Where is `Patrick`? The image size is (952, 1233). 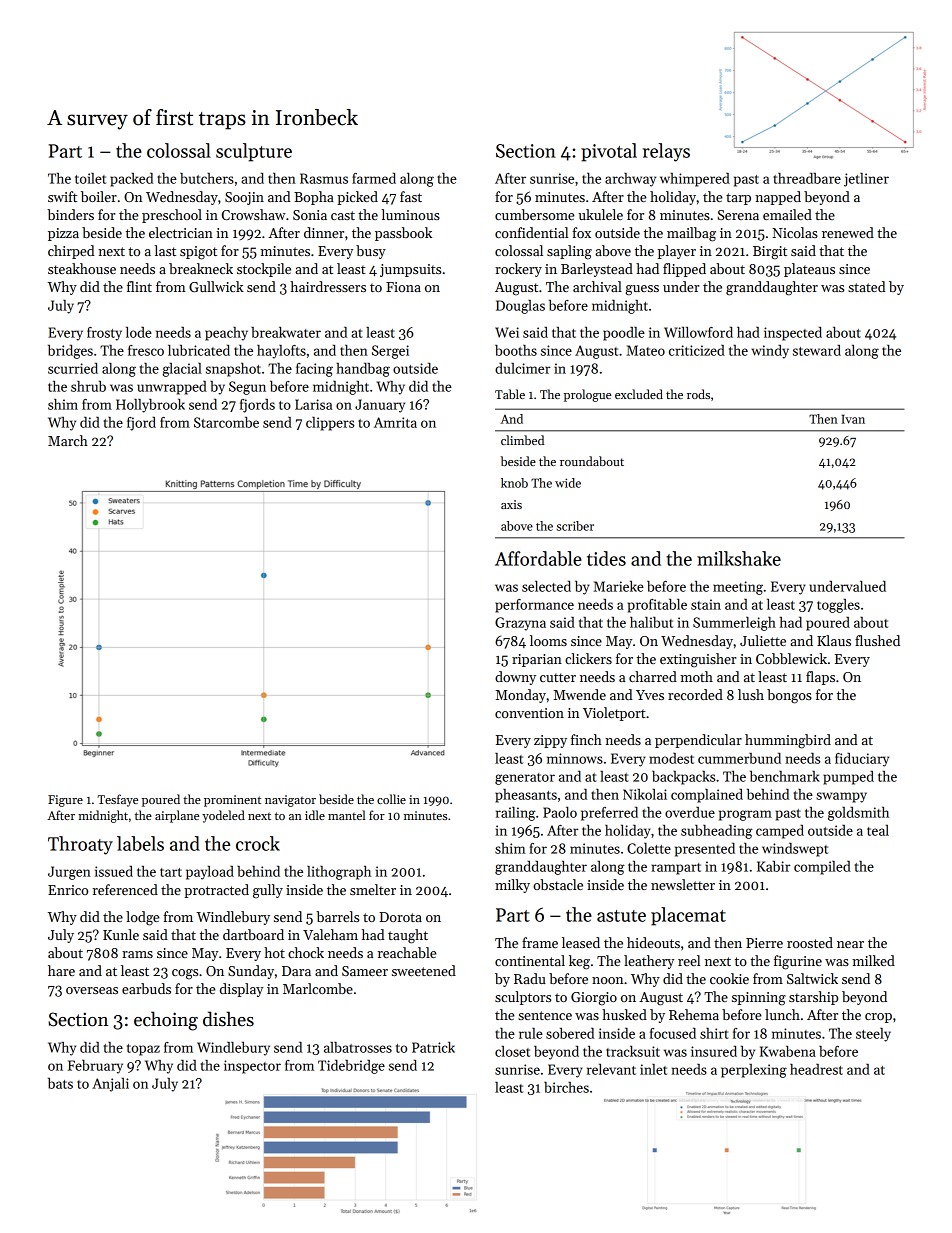 Patrick is located at coordinates (433, 1047).
